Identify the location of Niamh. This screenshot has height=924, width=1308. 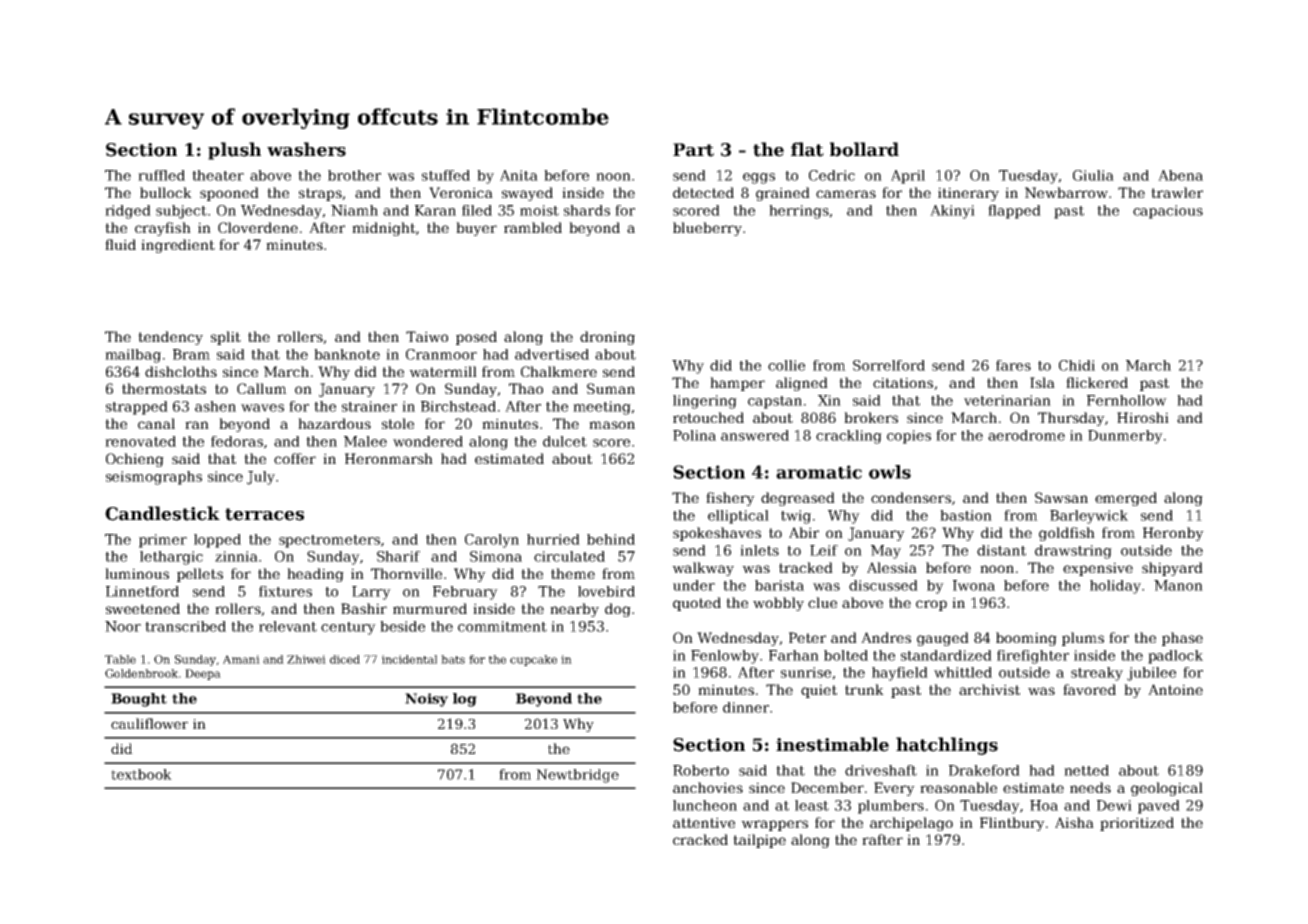
(354, 210).
